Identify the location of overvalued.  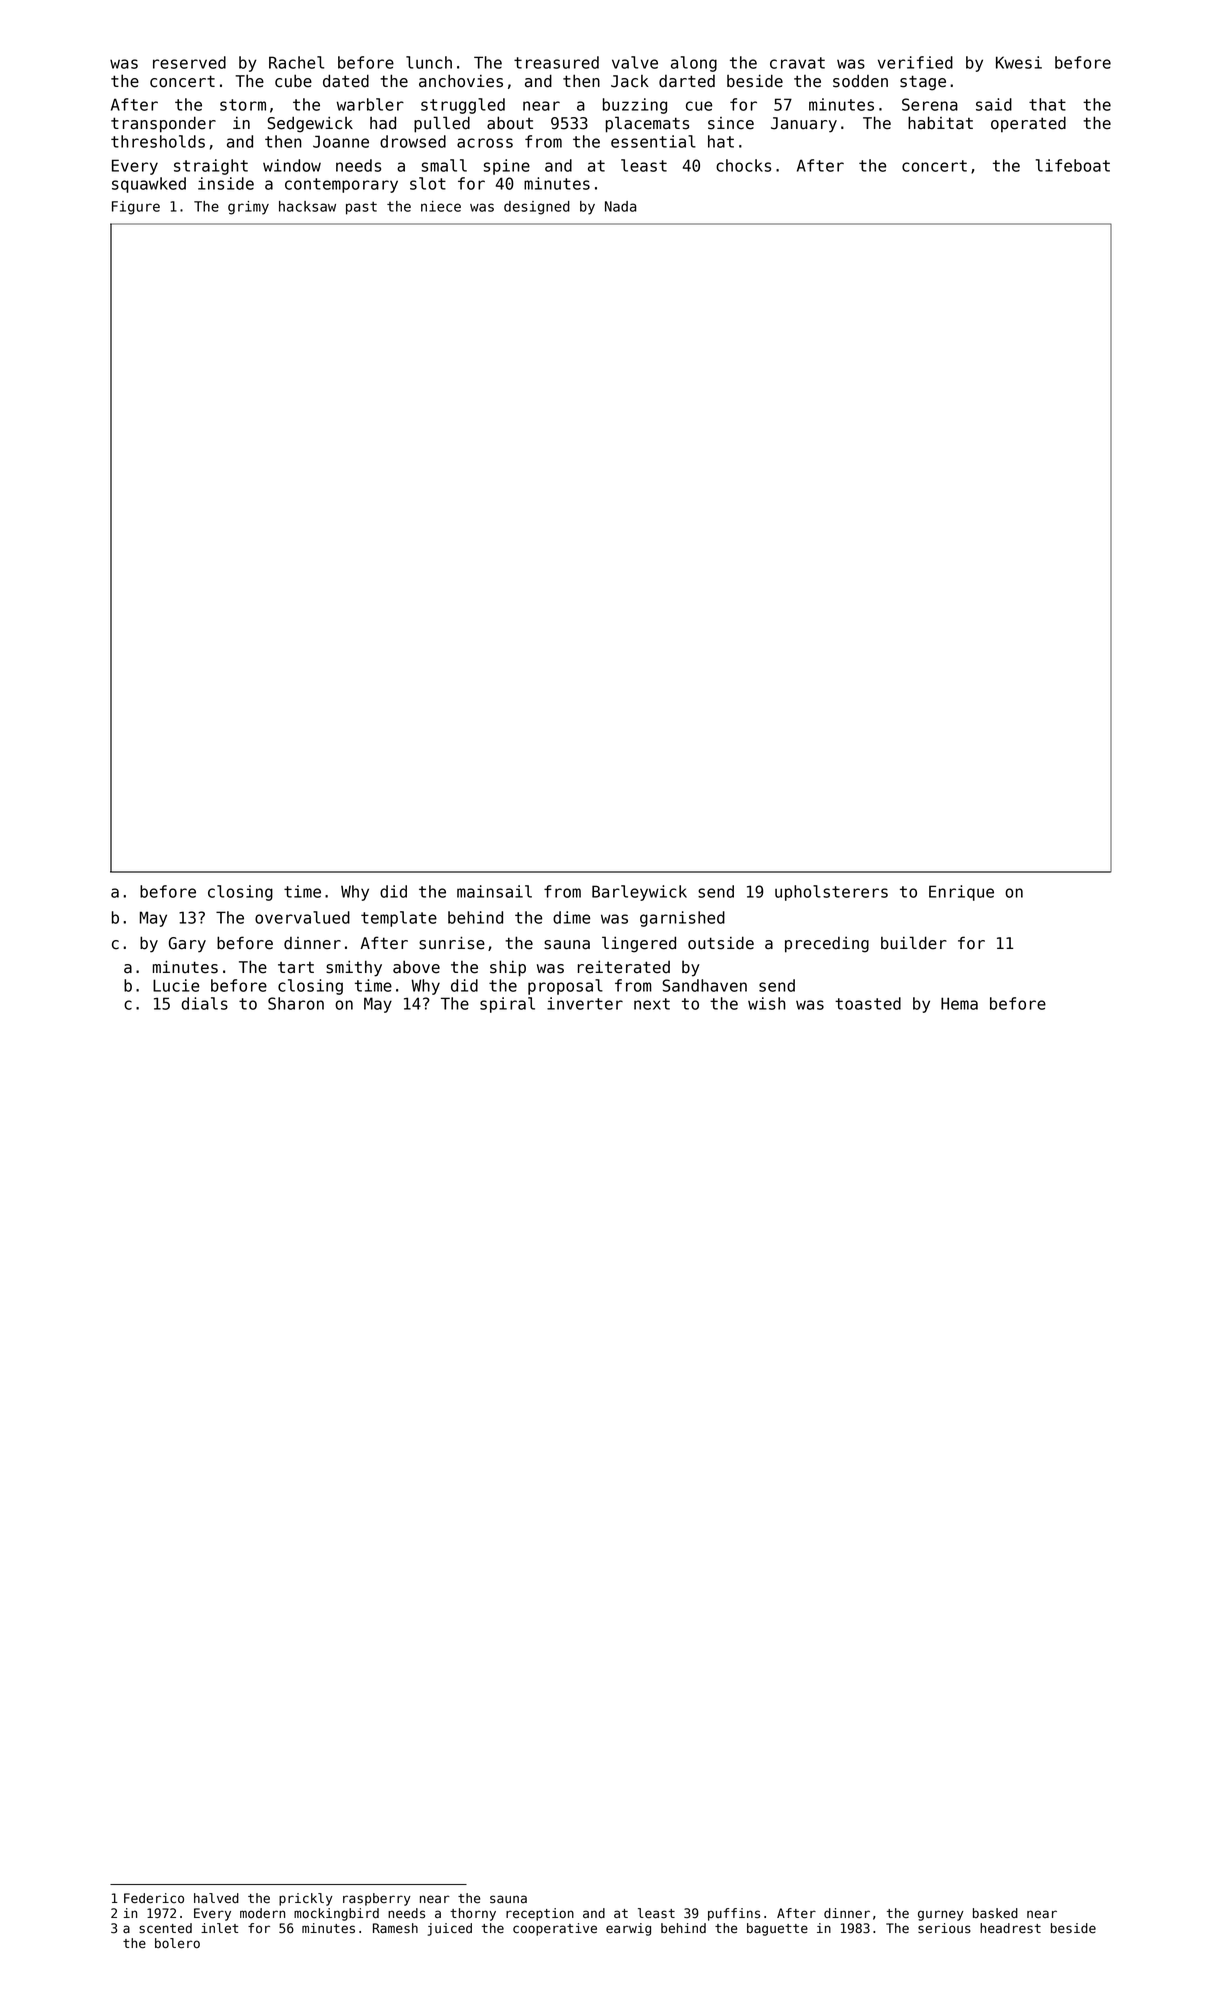
(302, 917).
